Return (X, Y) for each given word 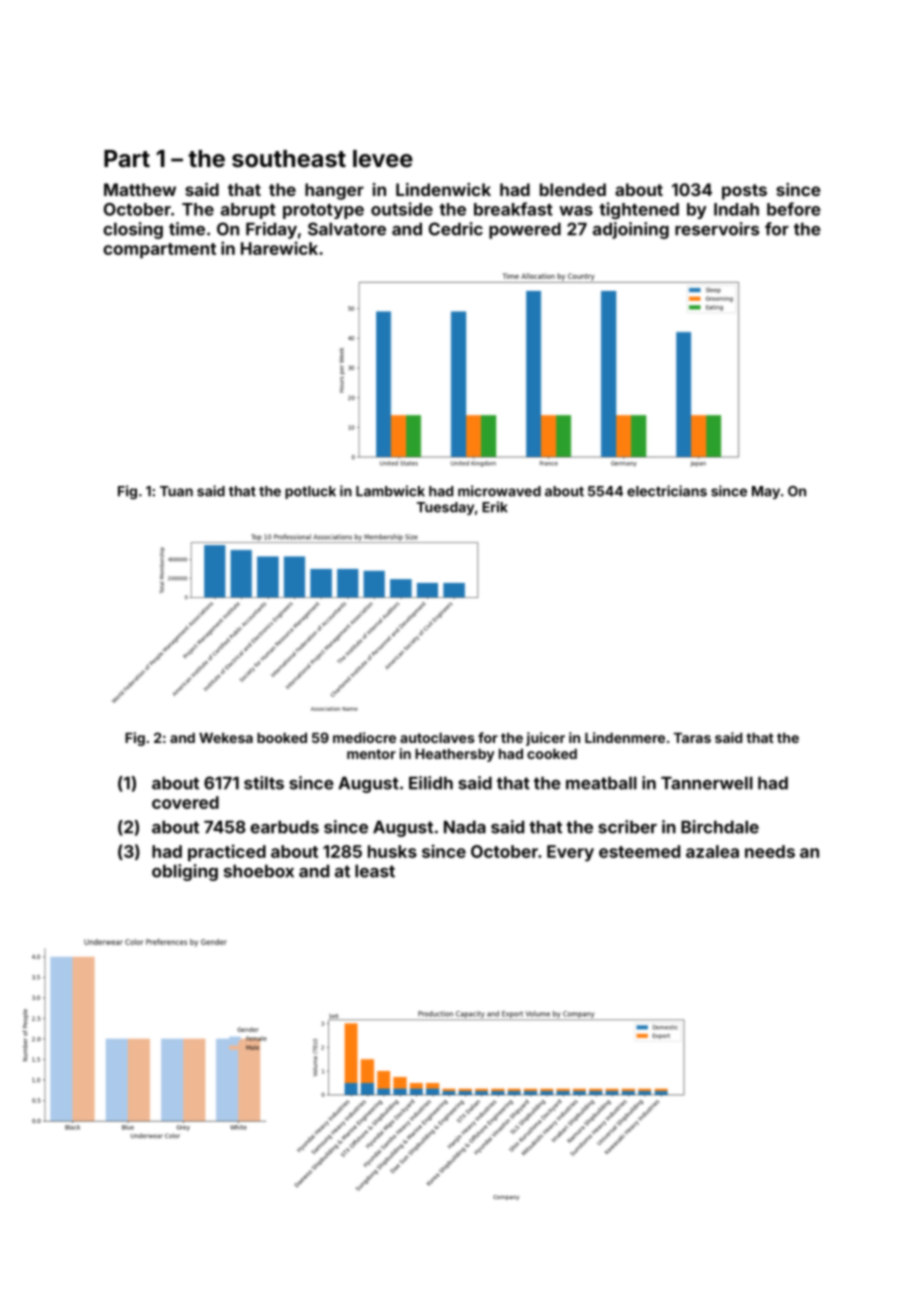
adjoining (631, 230)
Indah (736, 209)
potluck (310, 492)
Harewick (279, 248)
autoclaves (437, 738)
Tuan (176, 491)
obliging (185, 872)
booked (282, 738)
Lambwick (390, 491)
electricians (667, 491)
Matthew (140, 189)
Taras (692, 738)
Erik (495, 507)
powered (525, 231)
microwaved (499, 491)
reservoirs (717, 229)
